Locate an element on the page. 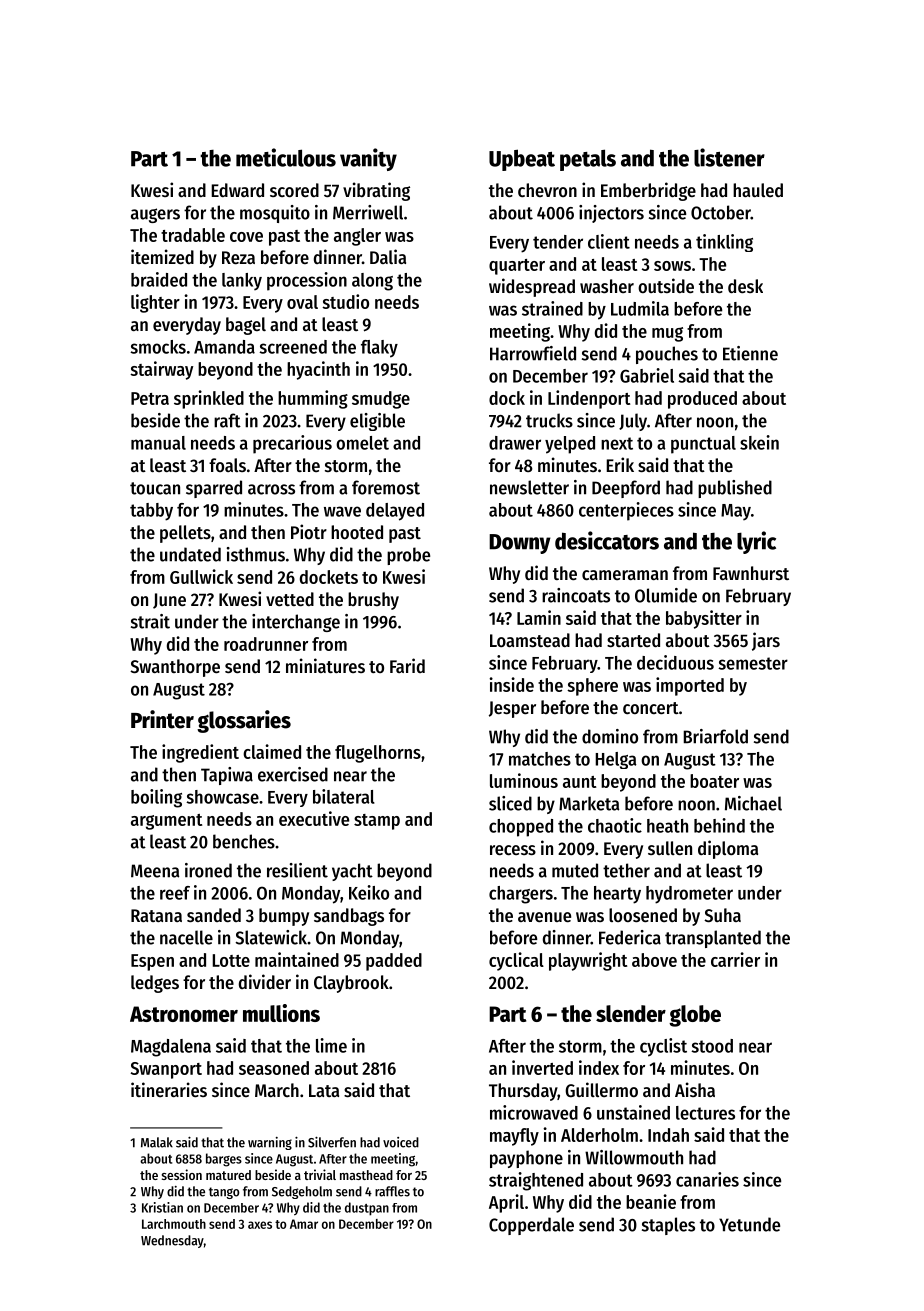  hauled is located at coordinates (758, 190).
